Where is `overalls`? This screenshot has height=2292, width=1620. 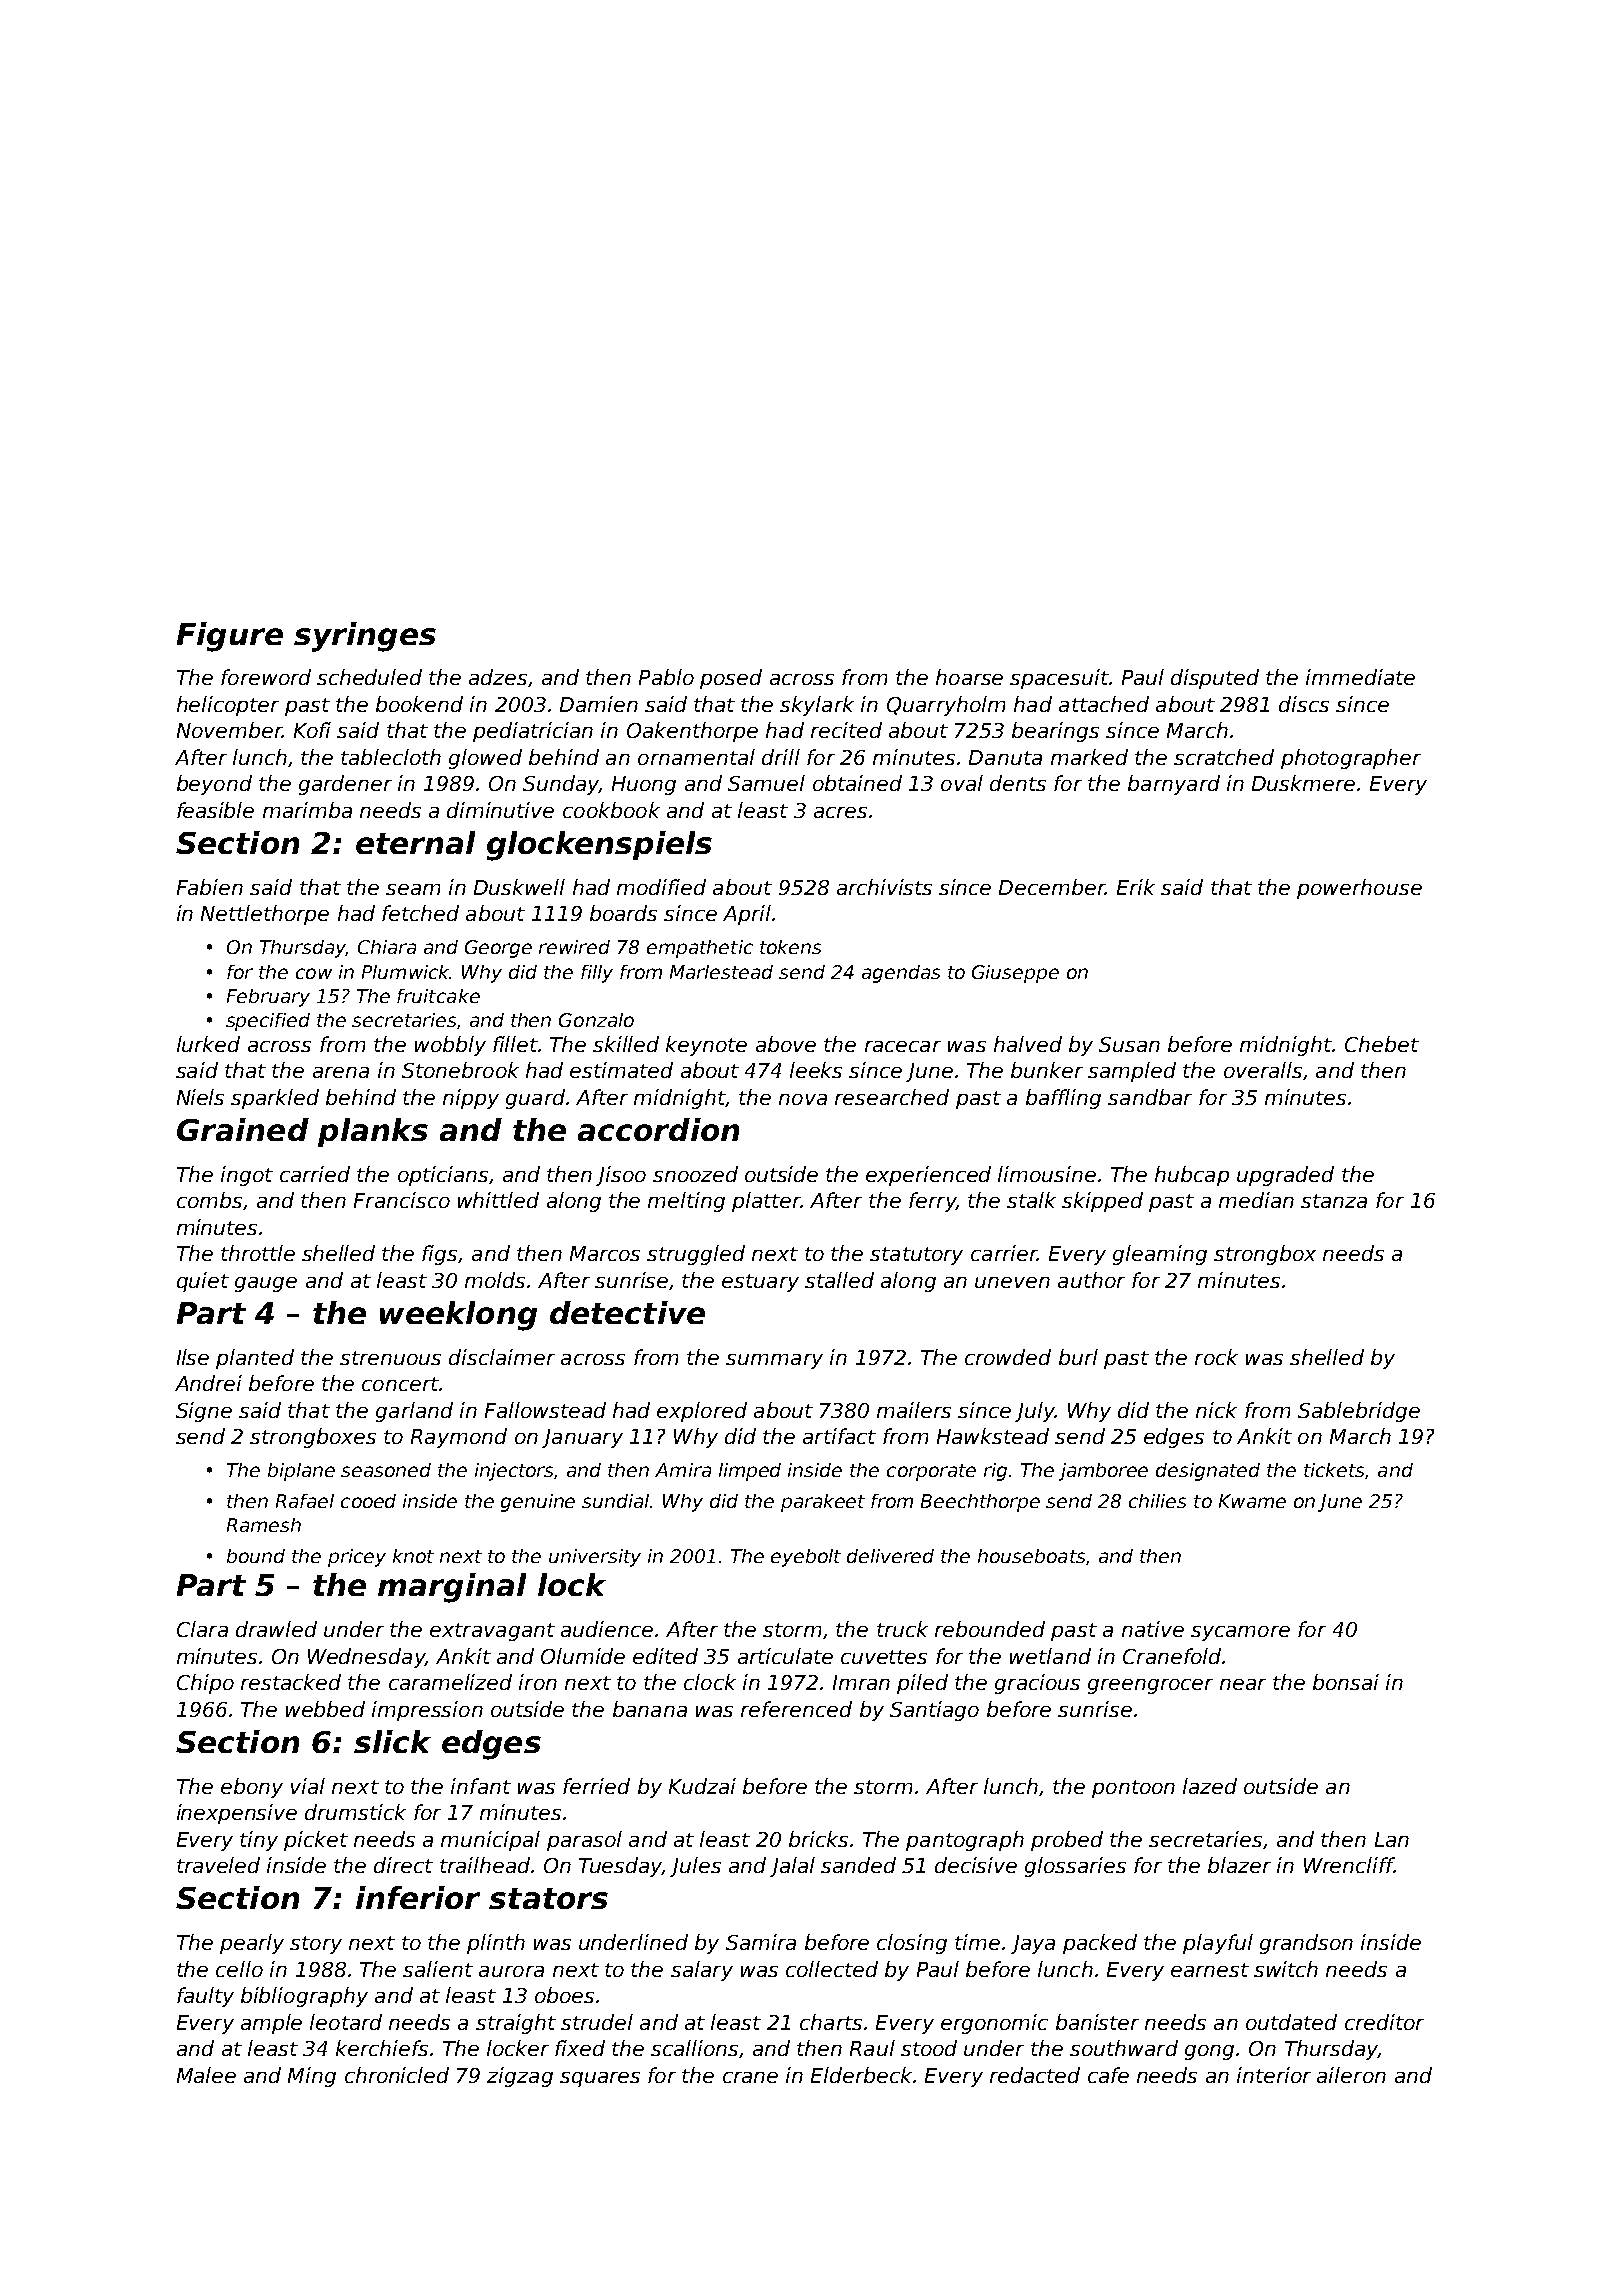 overalls is located at coordinates (1263, 1070).
